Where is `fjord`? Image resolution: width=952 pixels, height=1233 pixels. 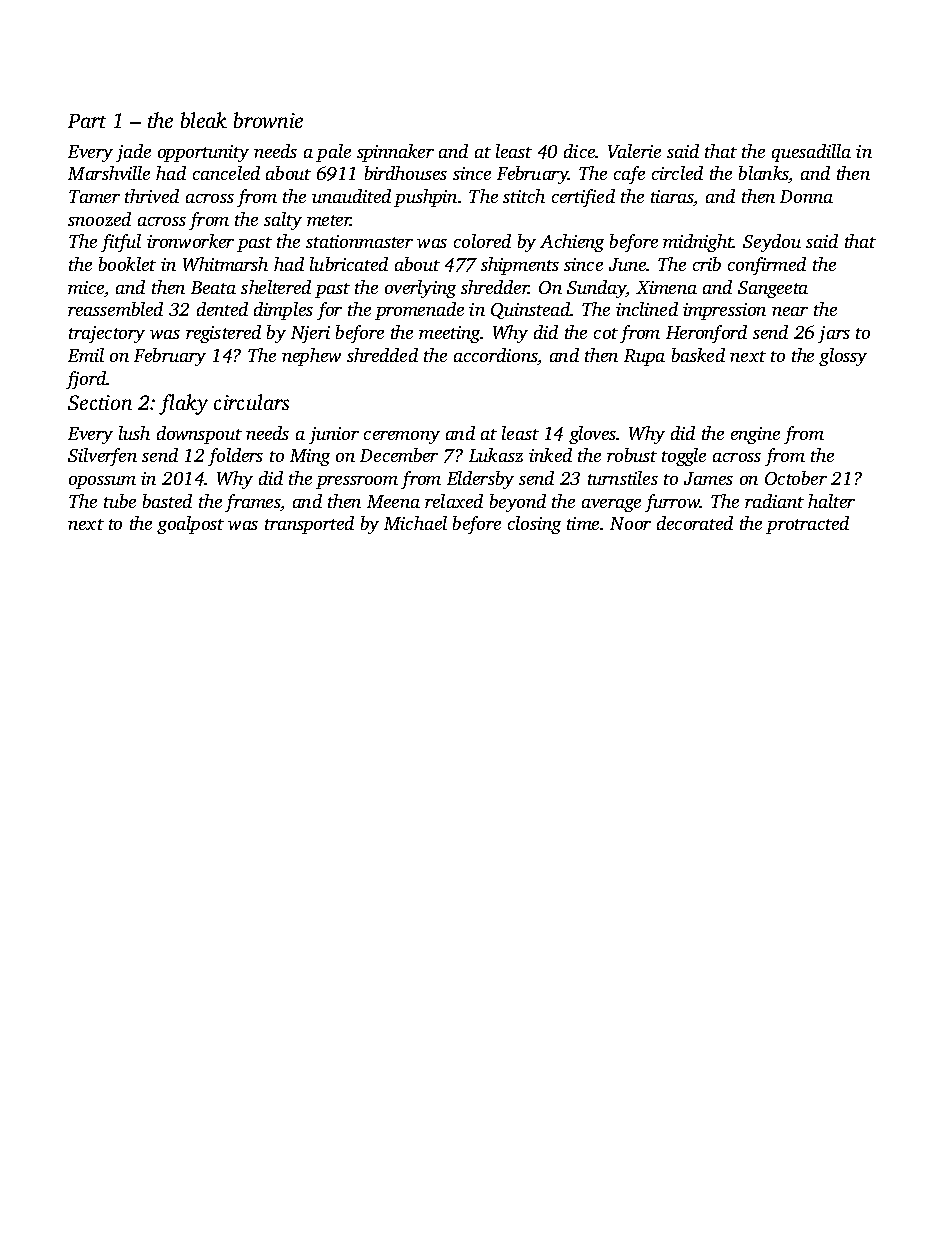
fjord is located at coordinates (86, 380).
